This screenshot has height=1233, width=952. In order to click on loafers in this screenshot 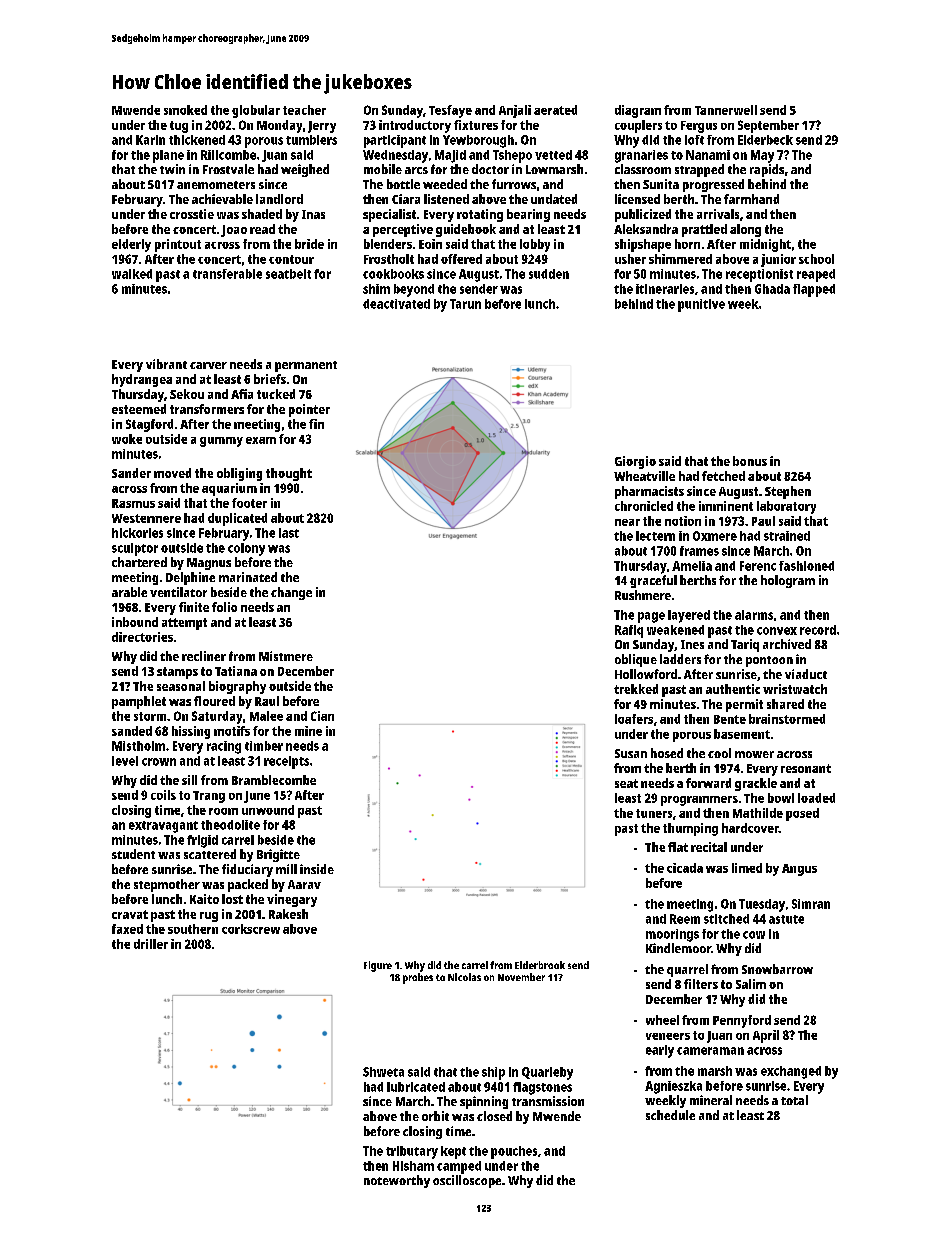, I will do `click(634, 719)`.
